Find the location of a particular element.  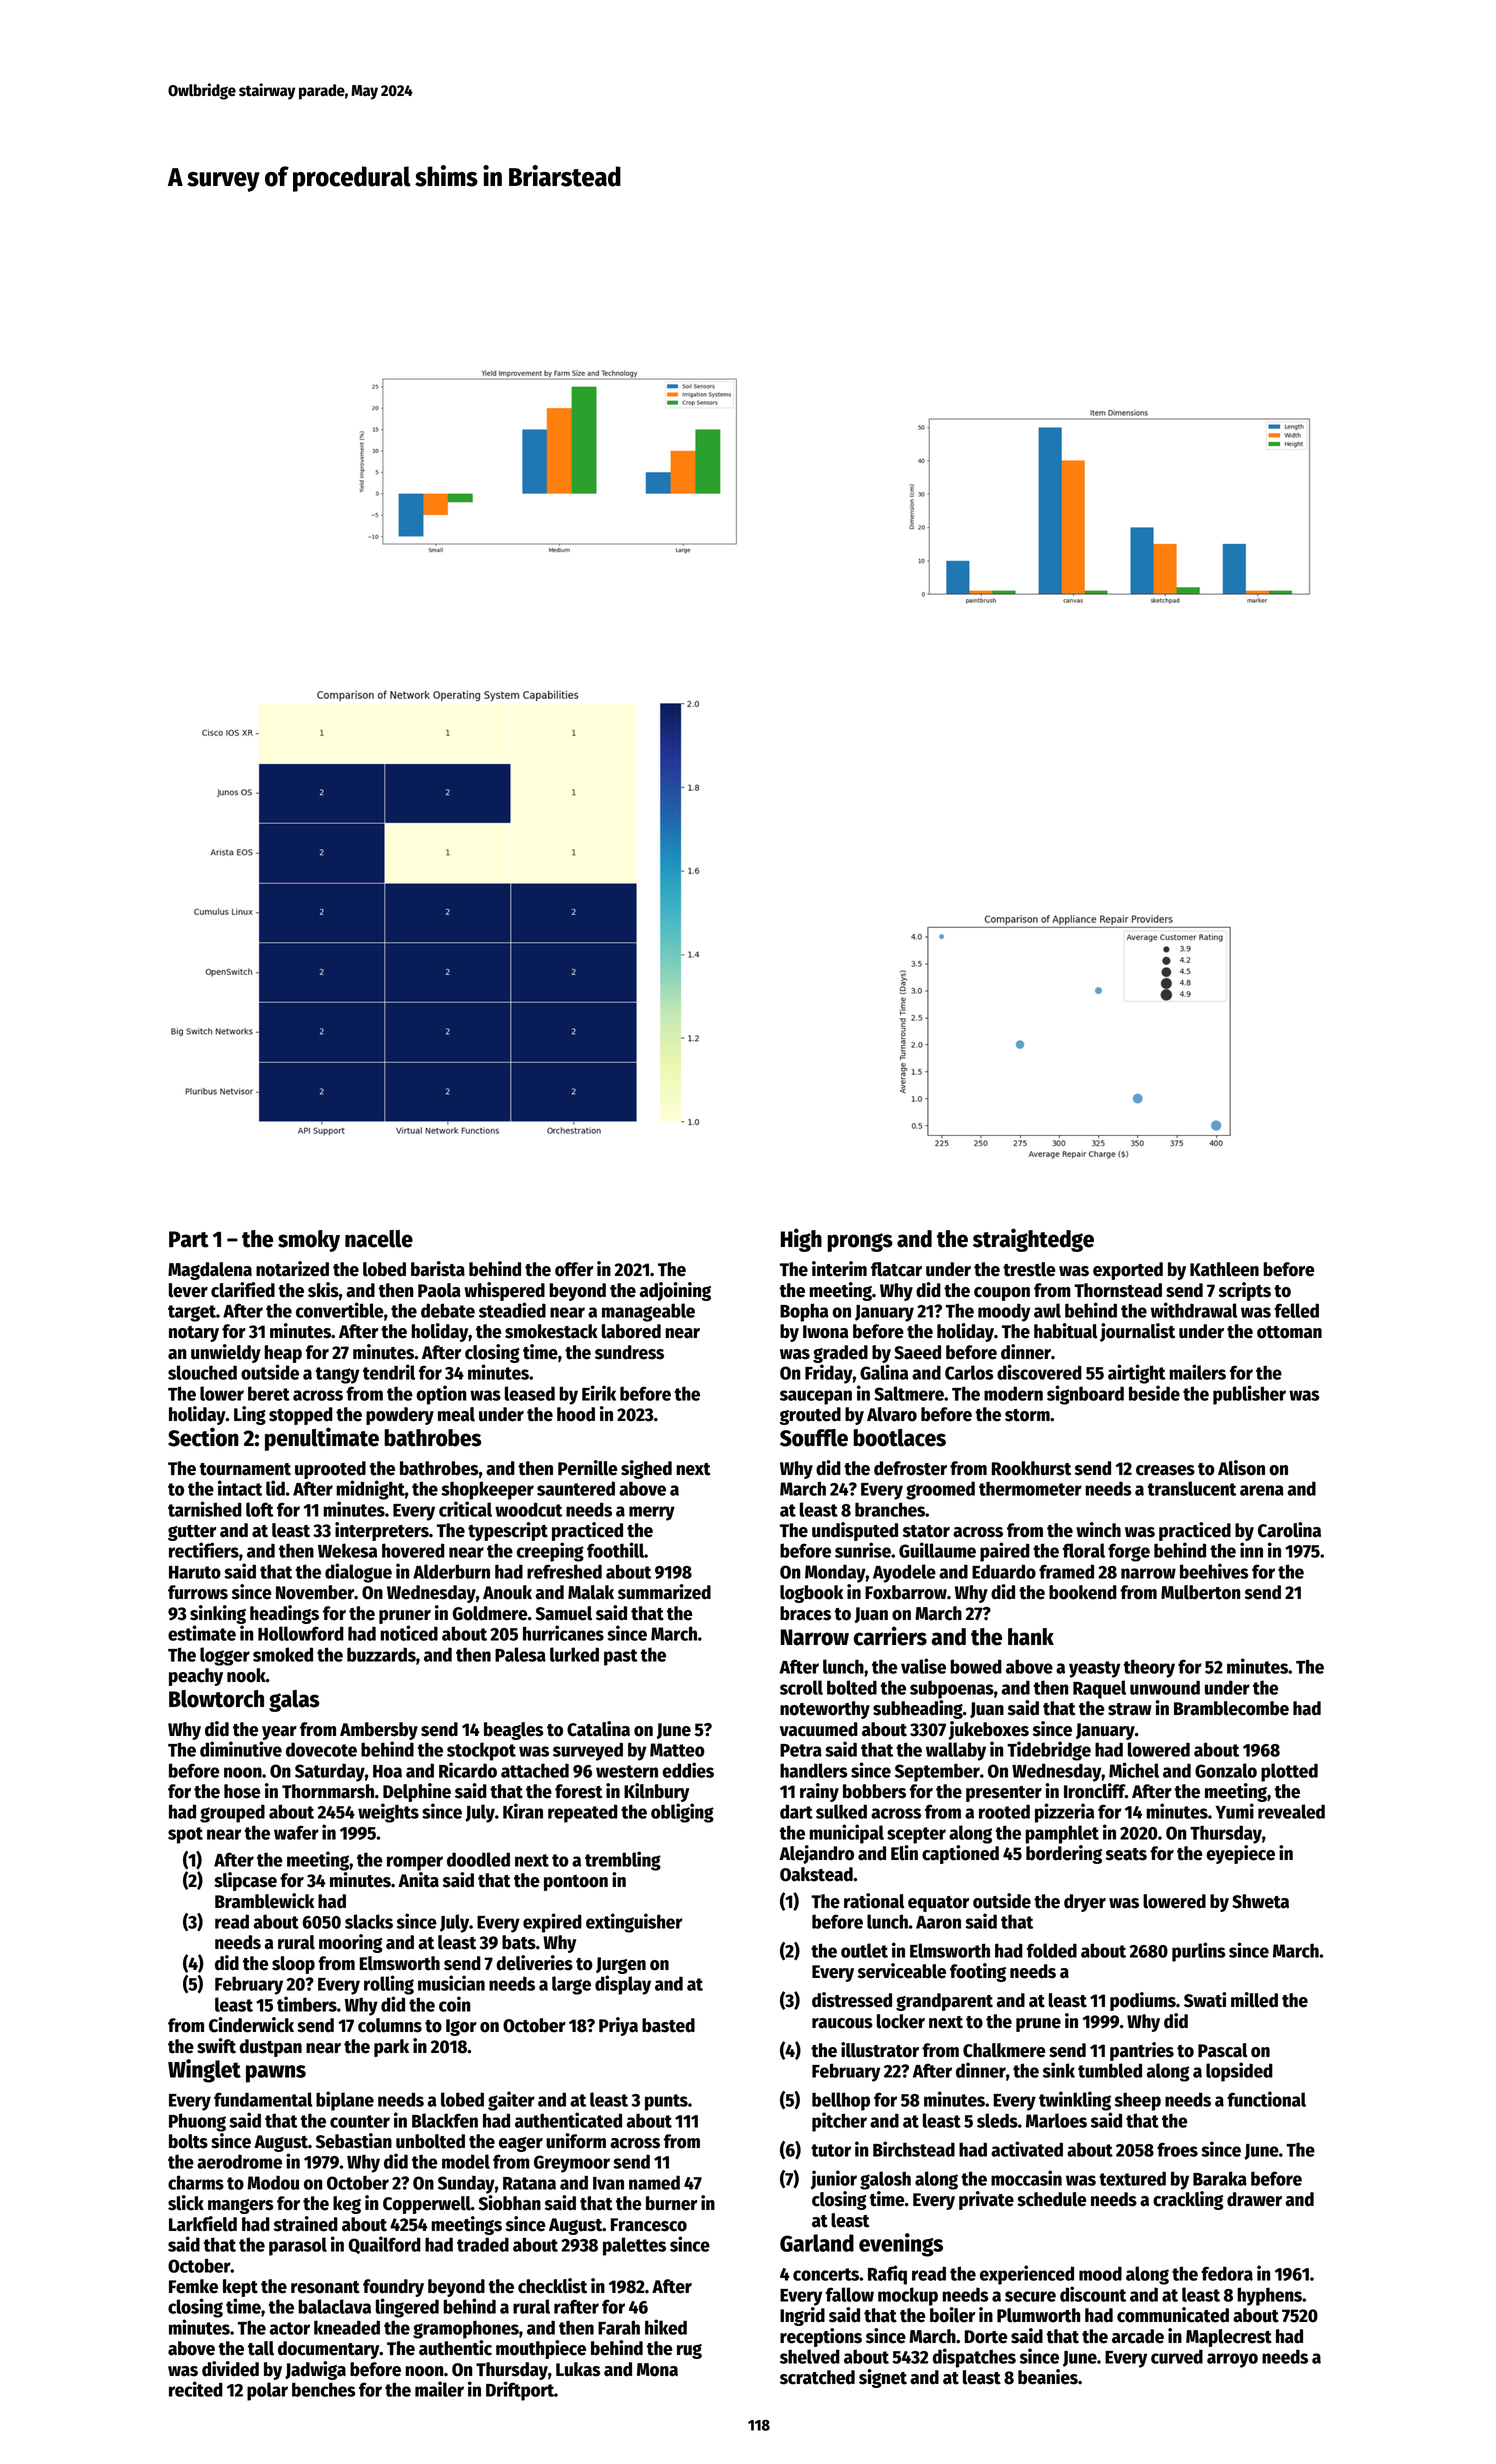

fedora is located at coordinates (1227, 2273).
